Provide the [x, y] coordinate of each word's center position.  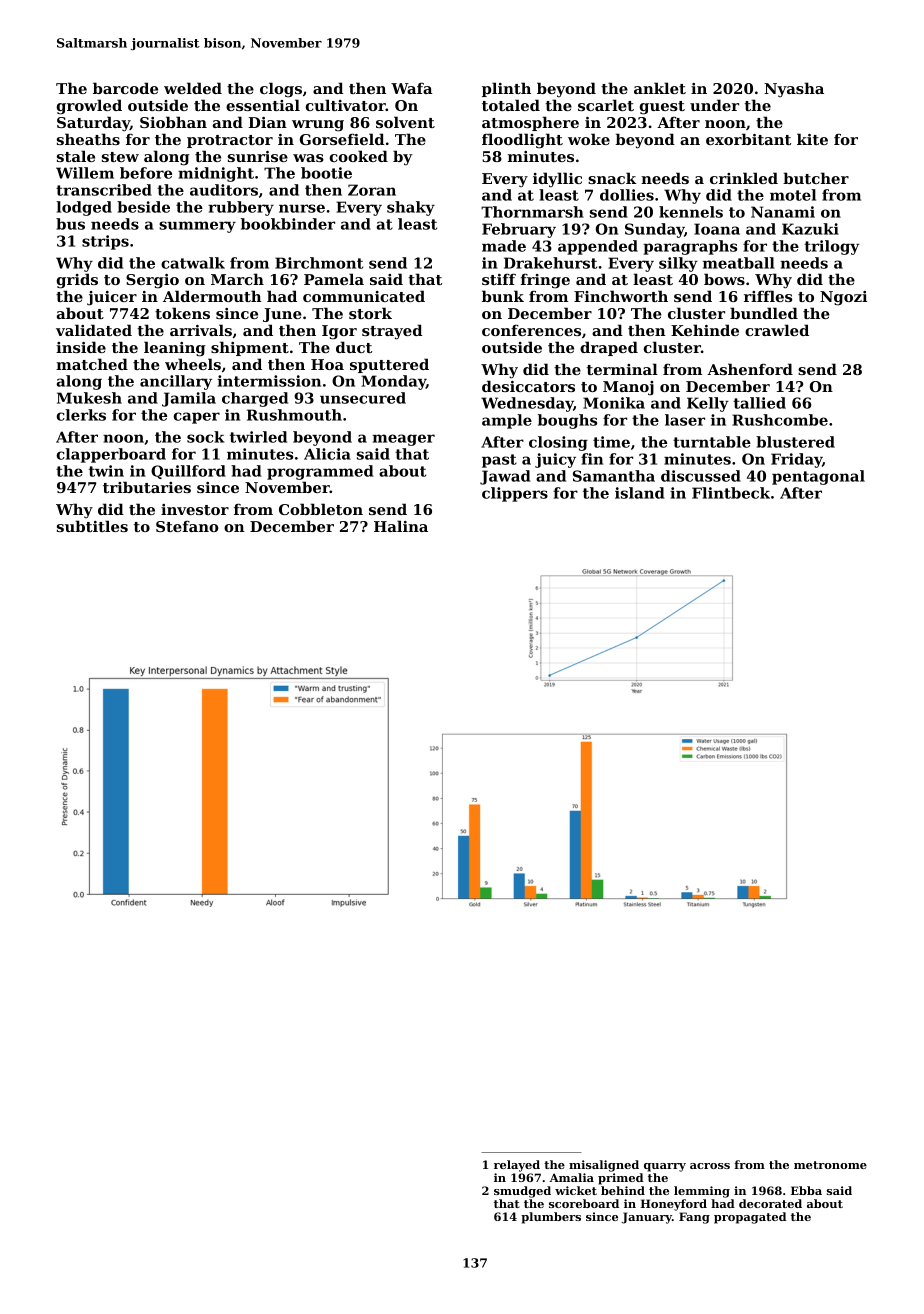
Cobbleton [321, 509]
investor [195, 509]
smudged [522, 1192]
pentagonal [818, 477]
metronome [830, 1165]
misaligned [604, 1166]
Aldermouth [212, 296]
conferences [531, 330]
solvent [405, 122]
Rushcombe [780, 420]
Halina [401, 526]
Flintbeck [731, 493]
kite [812, 139]
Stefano [187, 526]
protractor [230, 141]
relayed [517, 1166]
